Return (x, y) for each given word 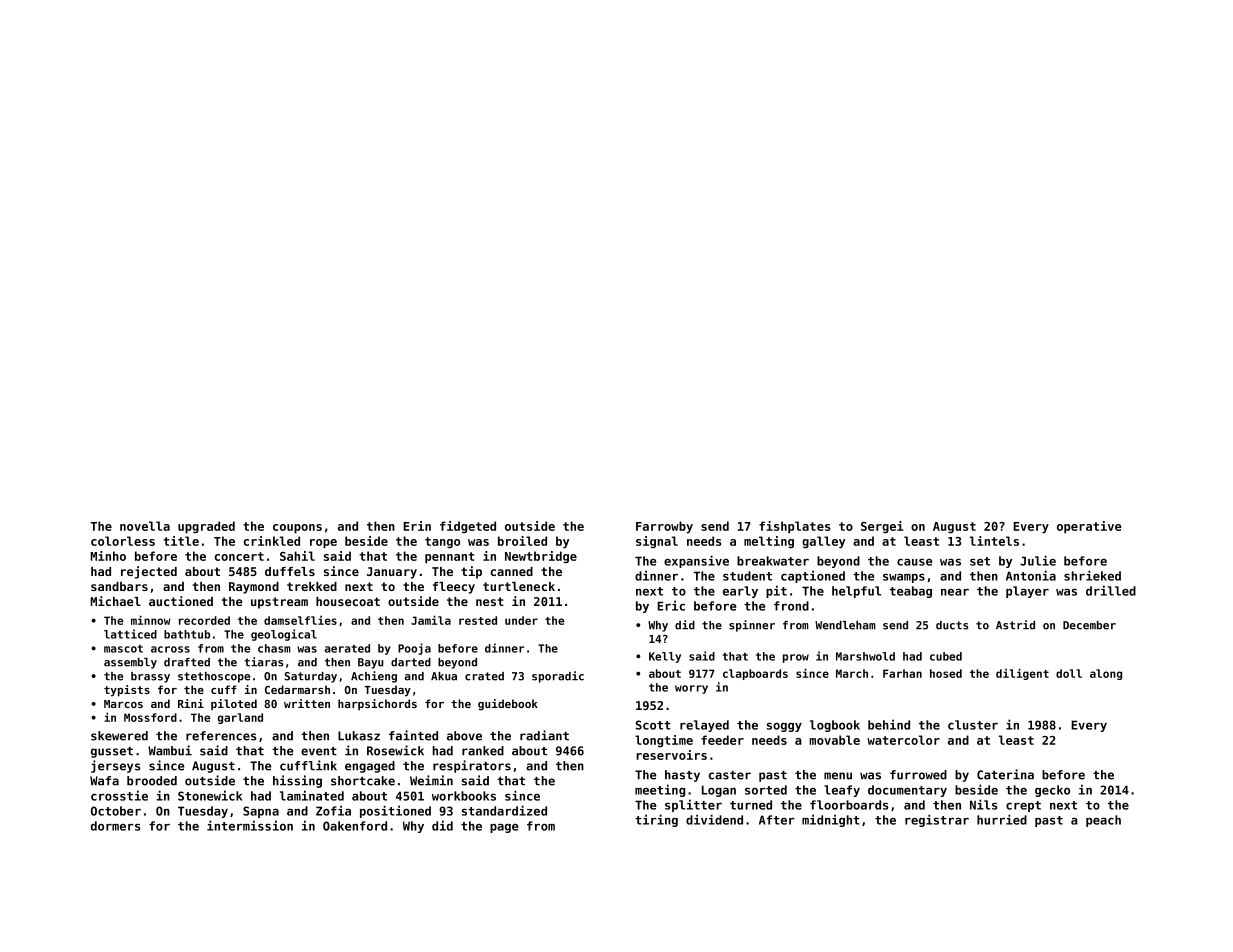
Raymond (254, 588)
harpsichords (377, 705)
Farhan (902, 673)
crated (484, 676)
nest (490, 601)
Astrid (1015, 625)
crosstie (119, 795)
